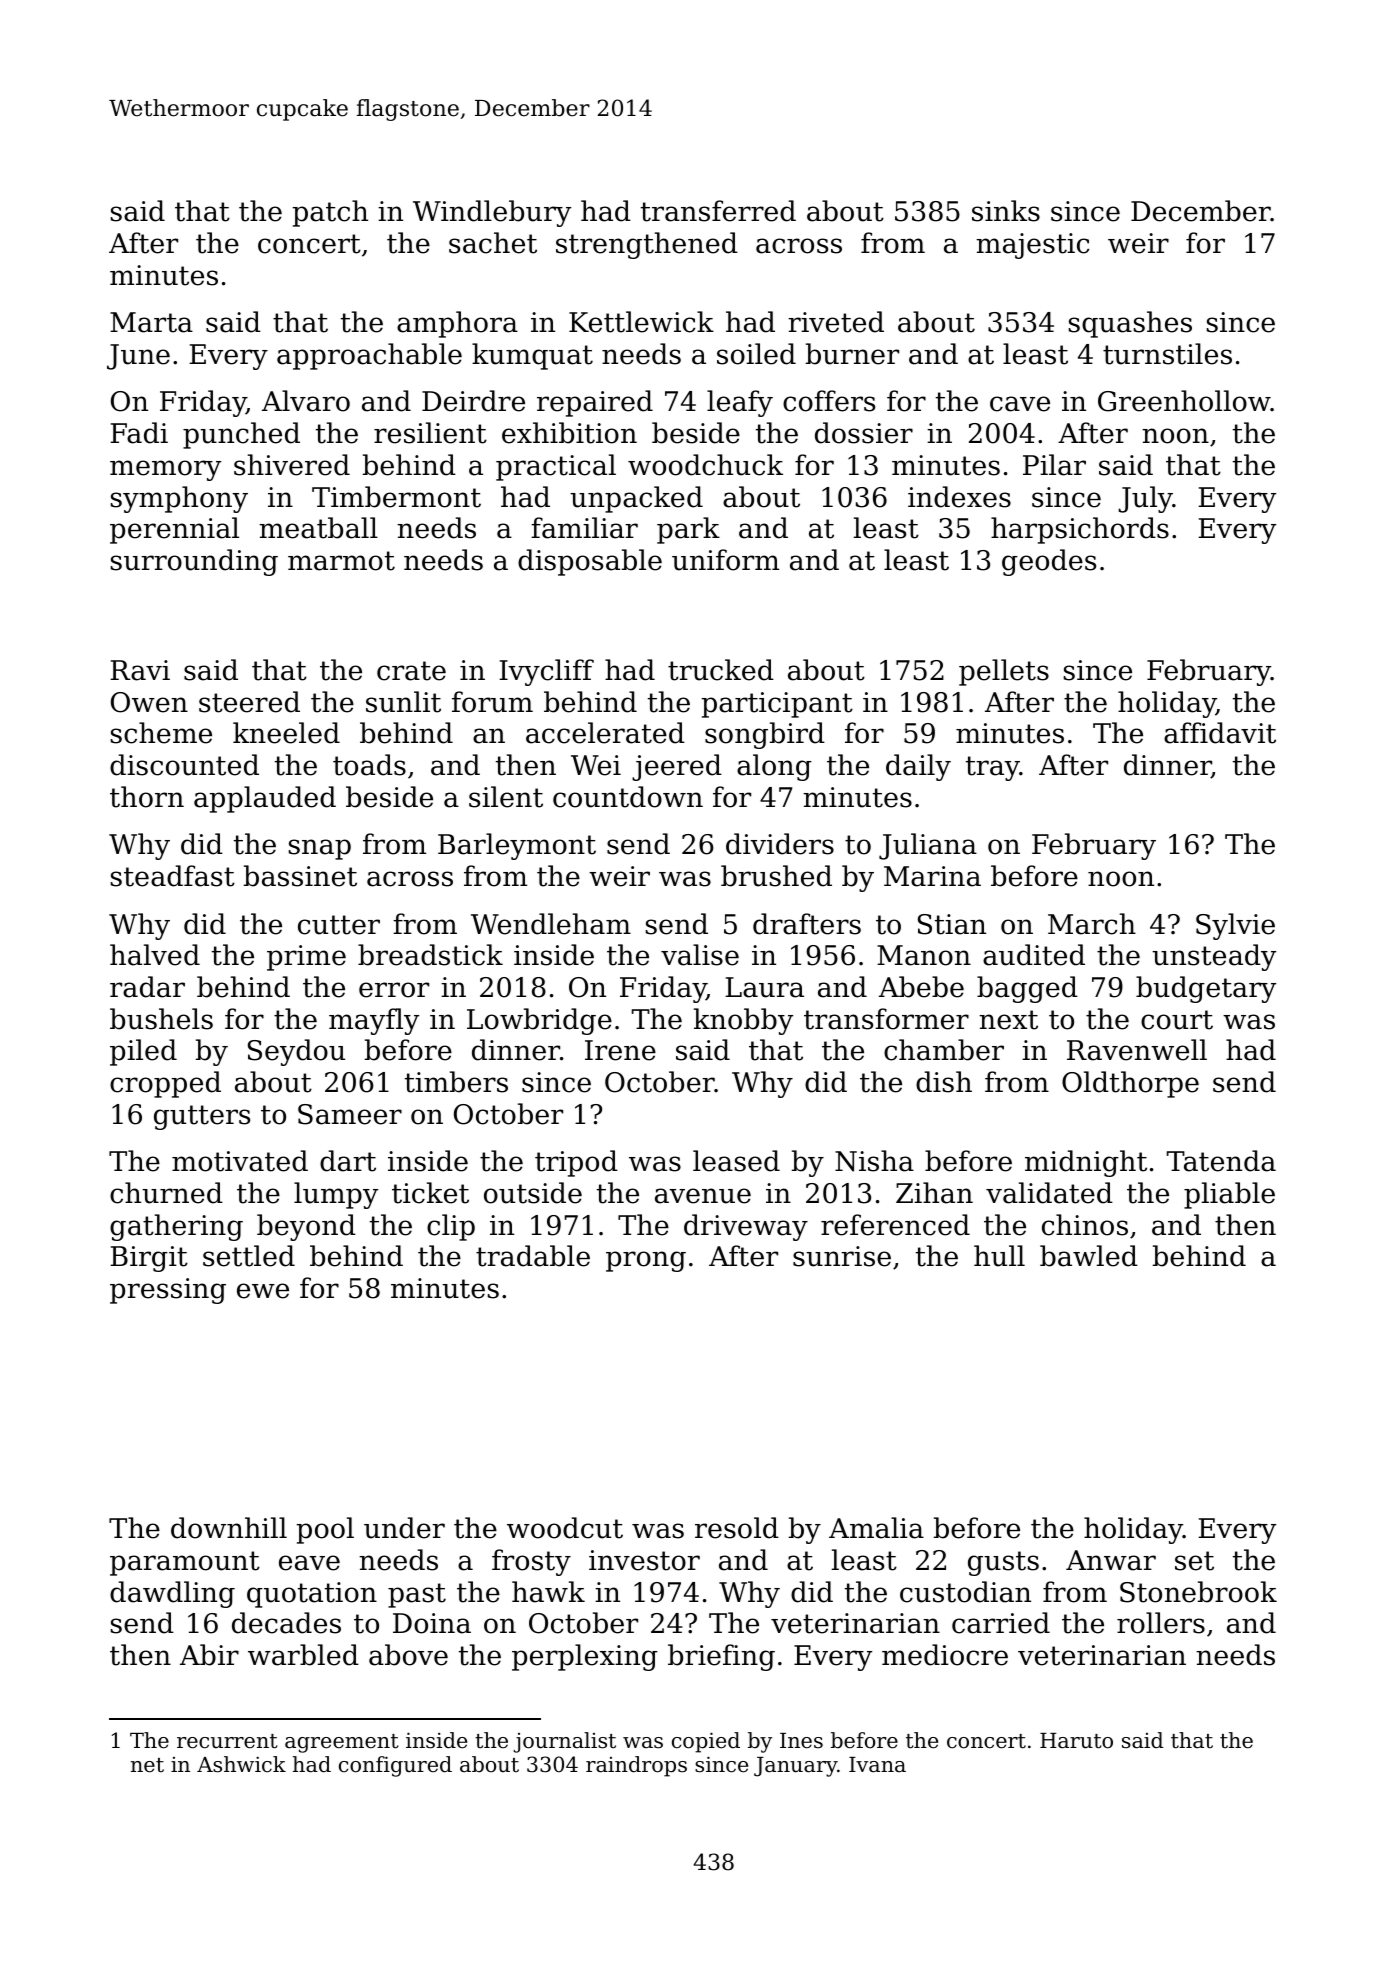 Image resolution: width=1386 pixels, height=1969 pixels. What do you see at coordinates (829, 401) in the image?
I see `coffers` at bounding box center [829, 401].
